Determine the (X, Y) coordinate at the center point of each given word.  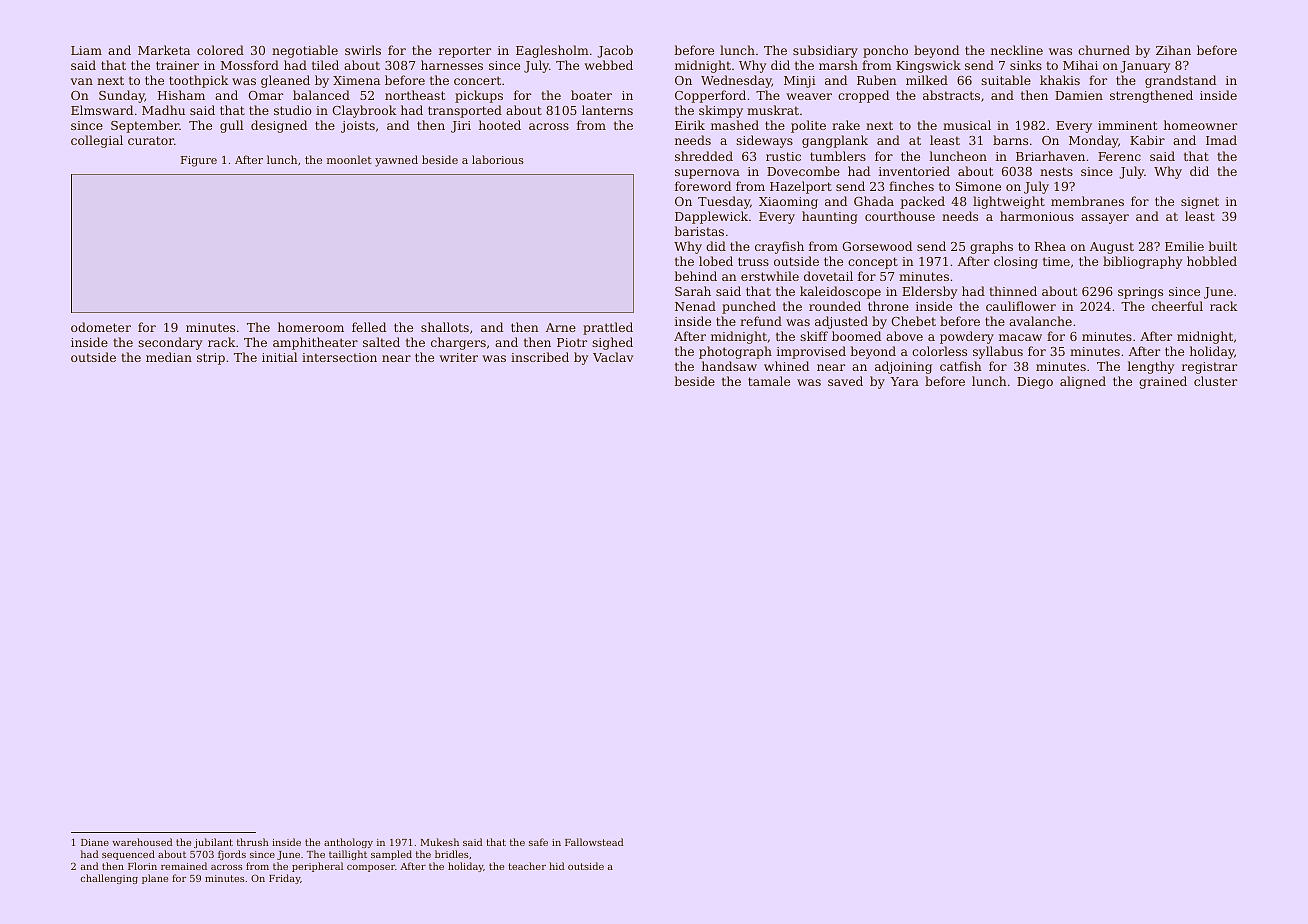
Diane (95, 842)
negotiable (305, 51)
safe (538, 842)
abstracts (951, 95)
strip (211, 359)
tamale (769, 381)
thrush (253, 842)
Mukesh (440, 842)
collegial (97, 141)
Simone (978, 186)
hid (557, 866)
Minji (800, 82)
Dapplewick (711, 217)
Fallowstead (594, 842)
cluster (1215, 381)
